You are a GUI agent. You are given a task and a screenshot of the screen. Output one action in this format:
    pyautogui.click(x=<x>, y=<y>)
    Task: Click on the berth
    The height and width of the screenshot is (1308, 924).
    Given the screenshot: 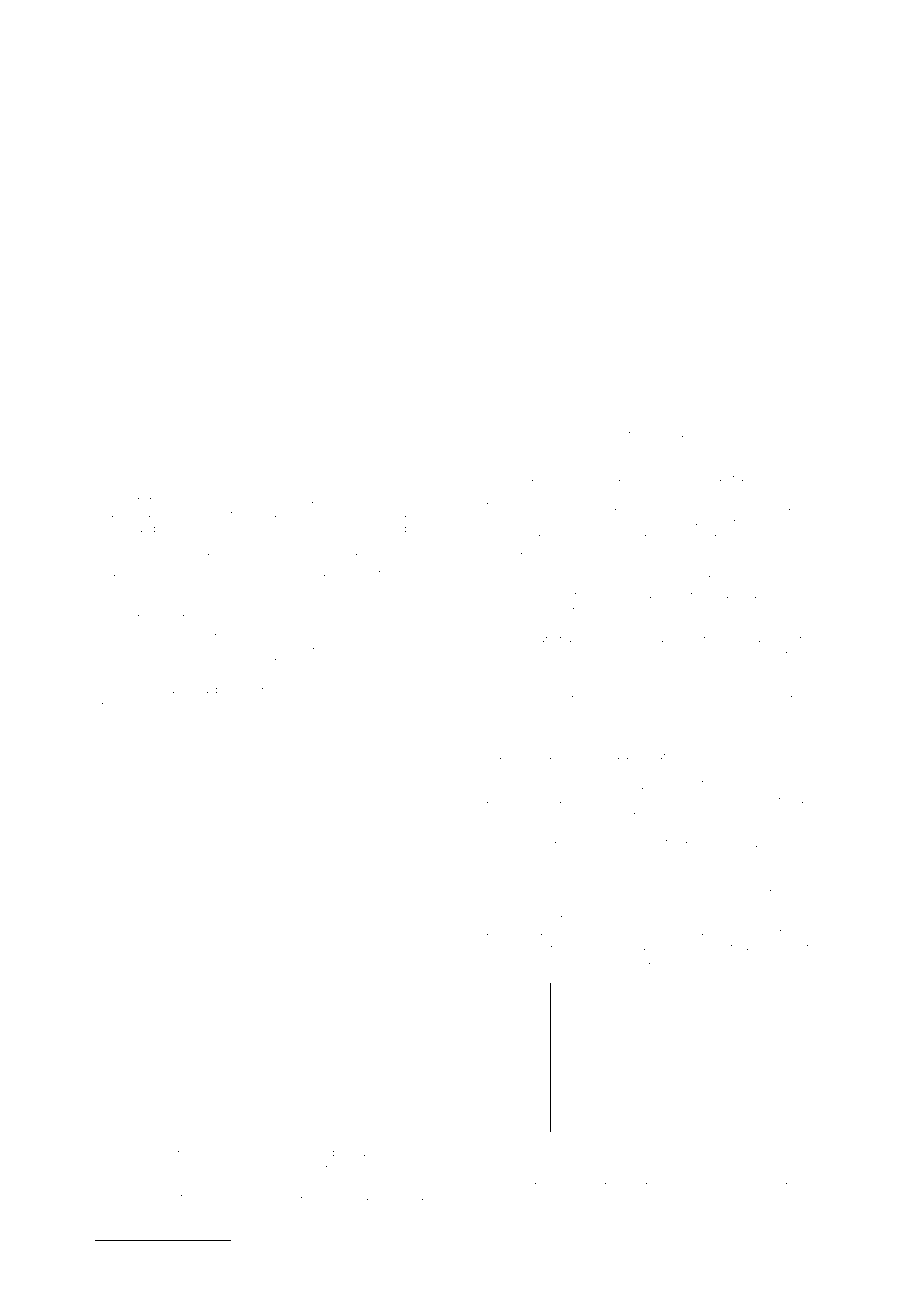 What is the action you would take?
    pyautogui.click(x=625, y=493)
